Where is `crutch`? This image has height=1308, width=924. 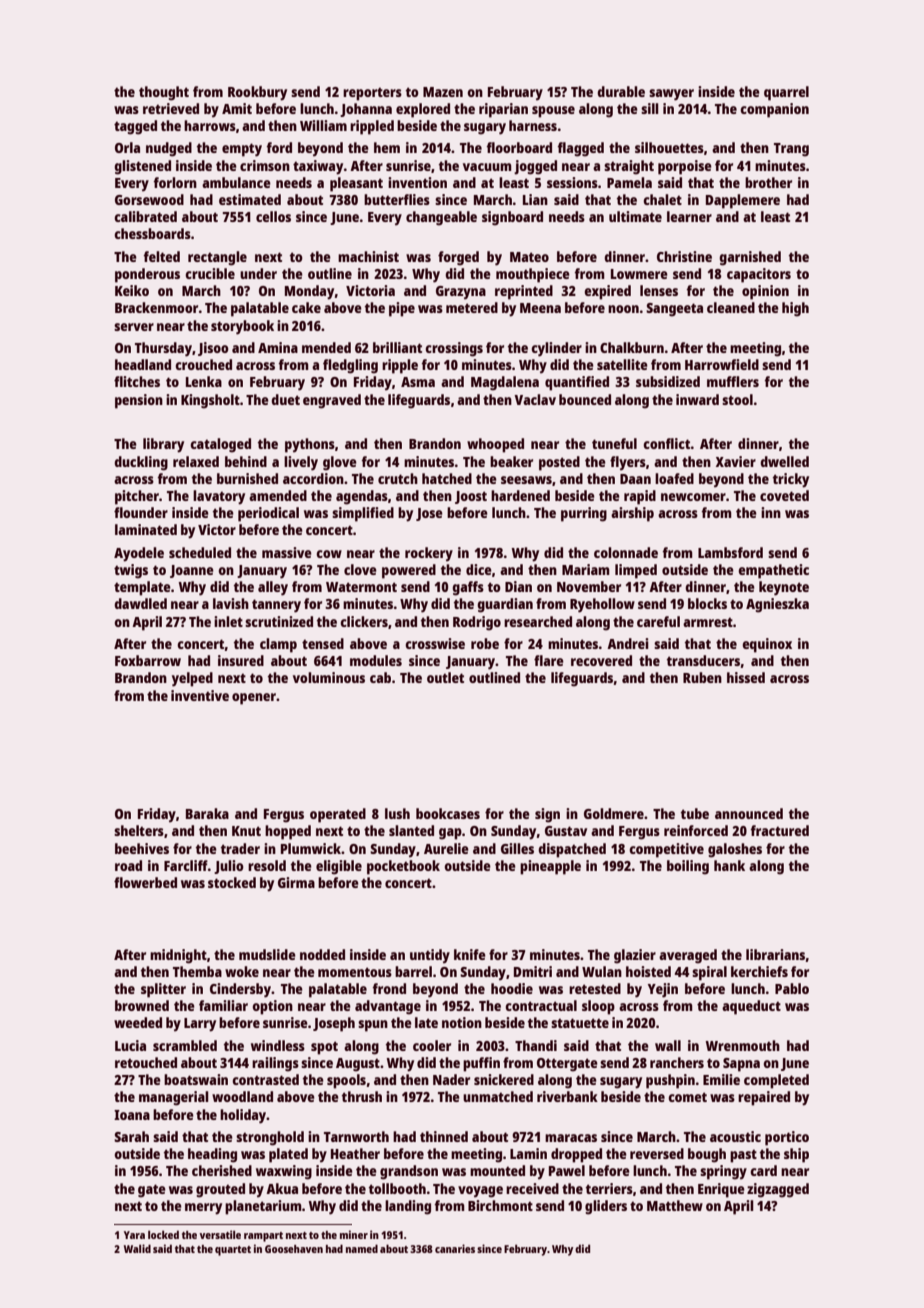
crutch is located at coordinates (398, 478).
